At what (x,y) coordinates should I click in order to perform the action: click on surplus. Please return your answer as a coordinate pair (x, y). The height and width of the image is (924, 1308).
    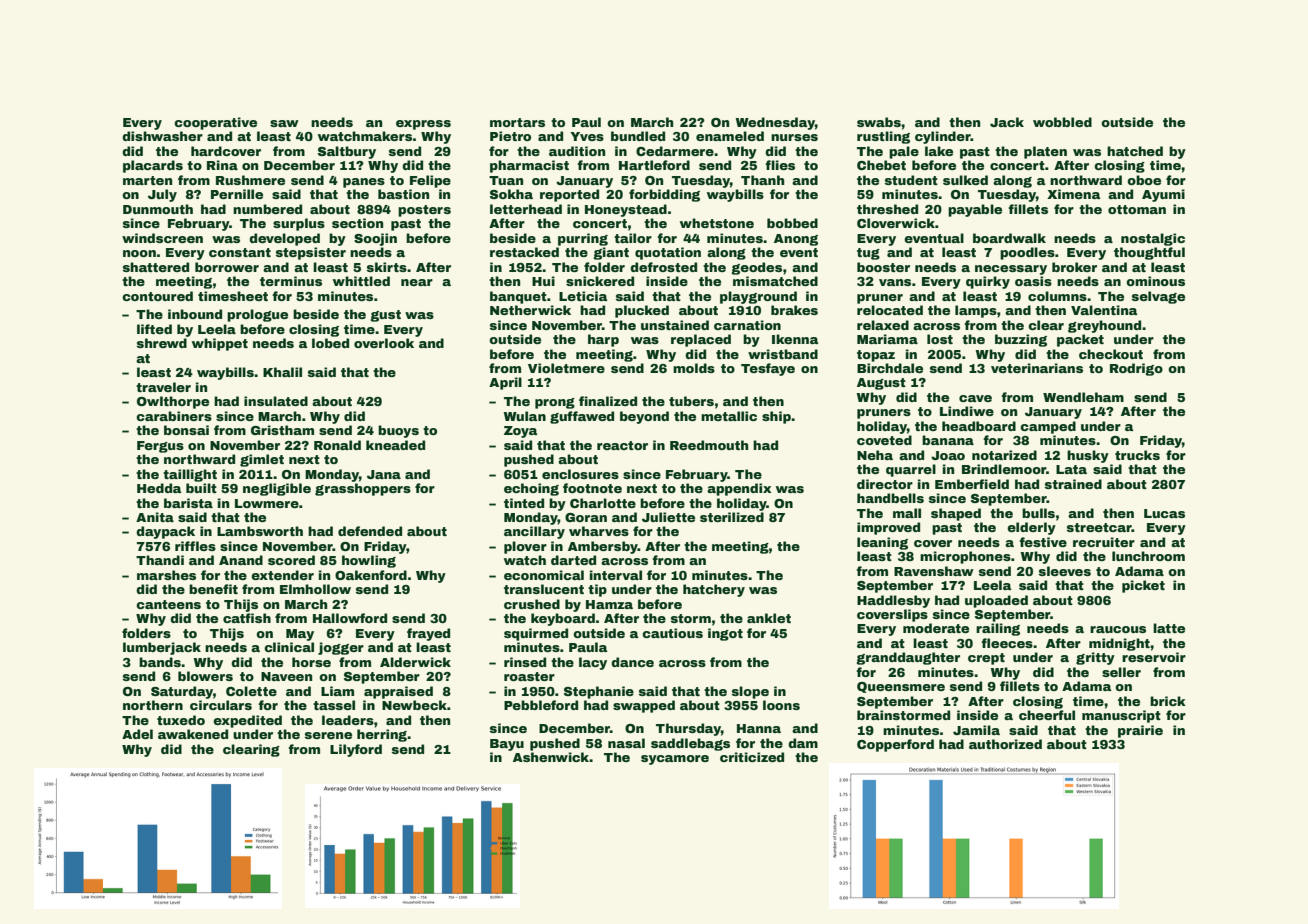
    Looking at the image, I should click on (299, 224).
